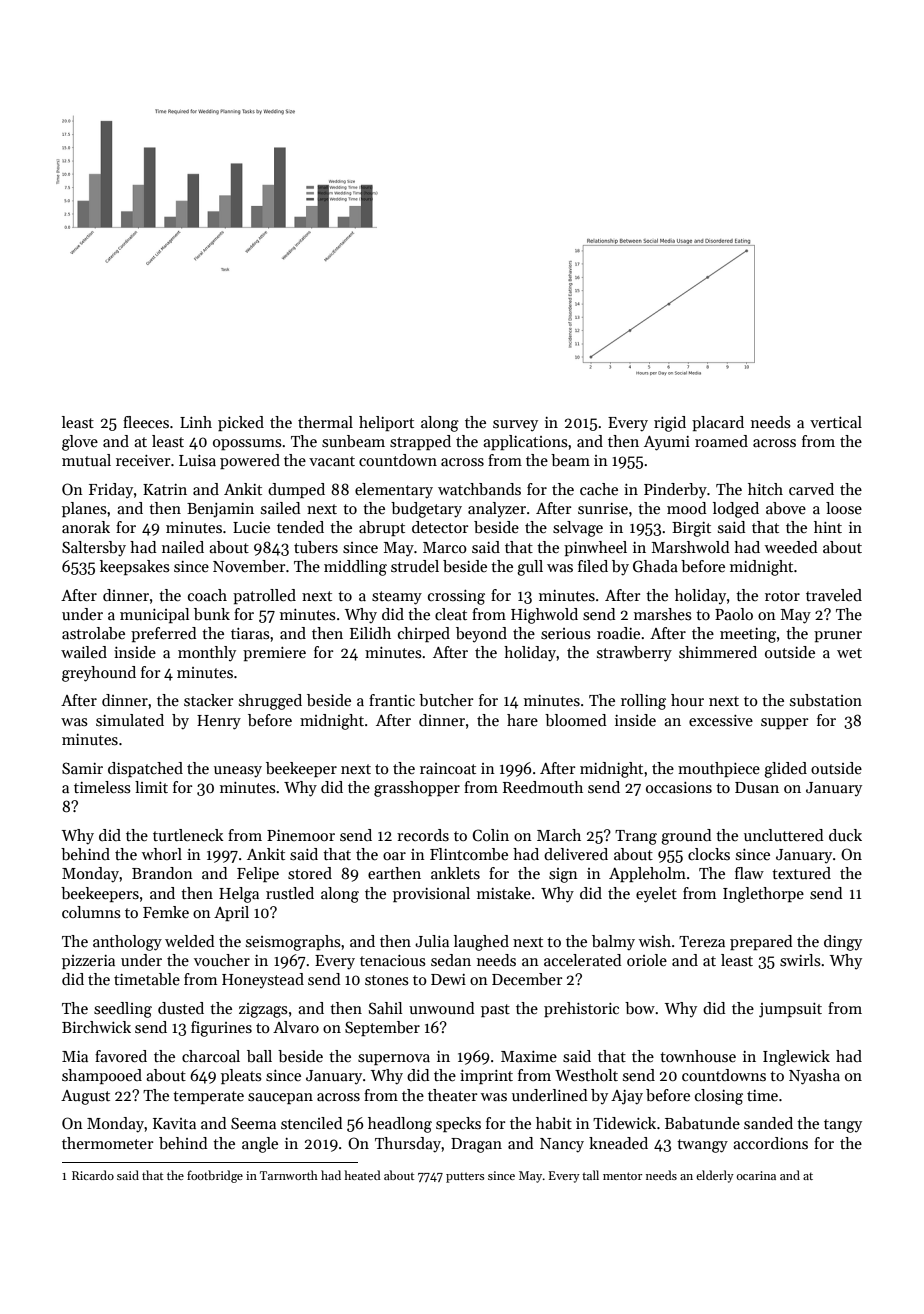 This screenshot has width=924, height=1314. I want to click on textured, so click(801, 873).
